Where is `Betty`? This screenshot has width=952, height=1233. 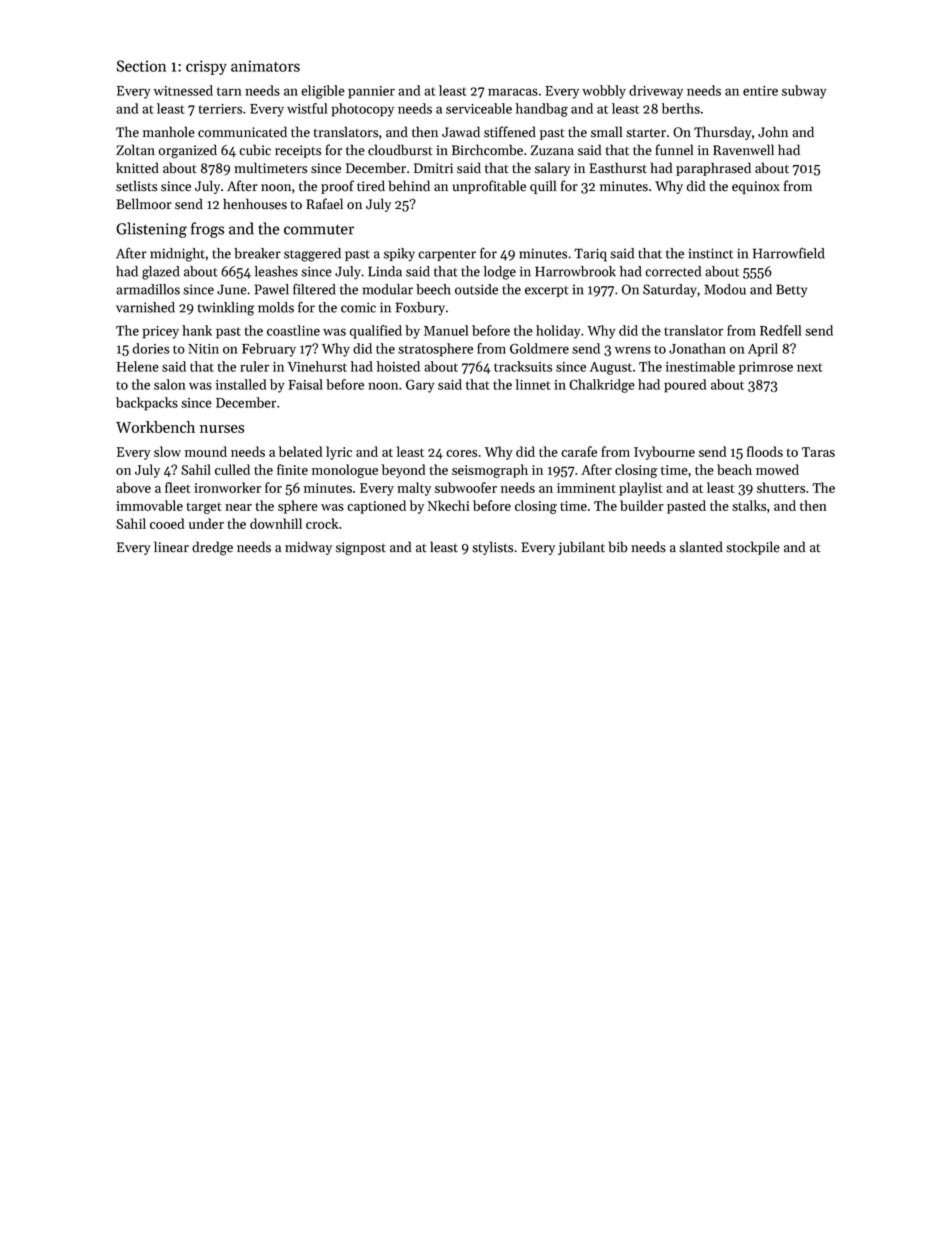
Betty is located at coordinates (791, 291).
